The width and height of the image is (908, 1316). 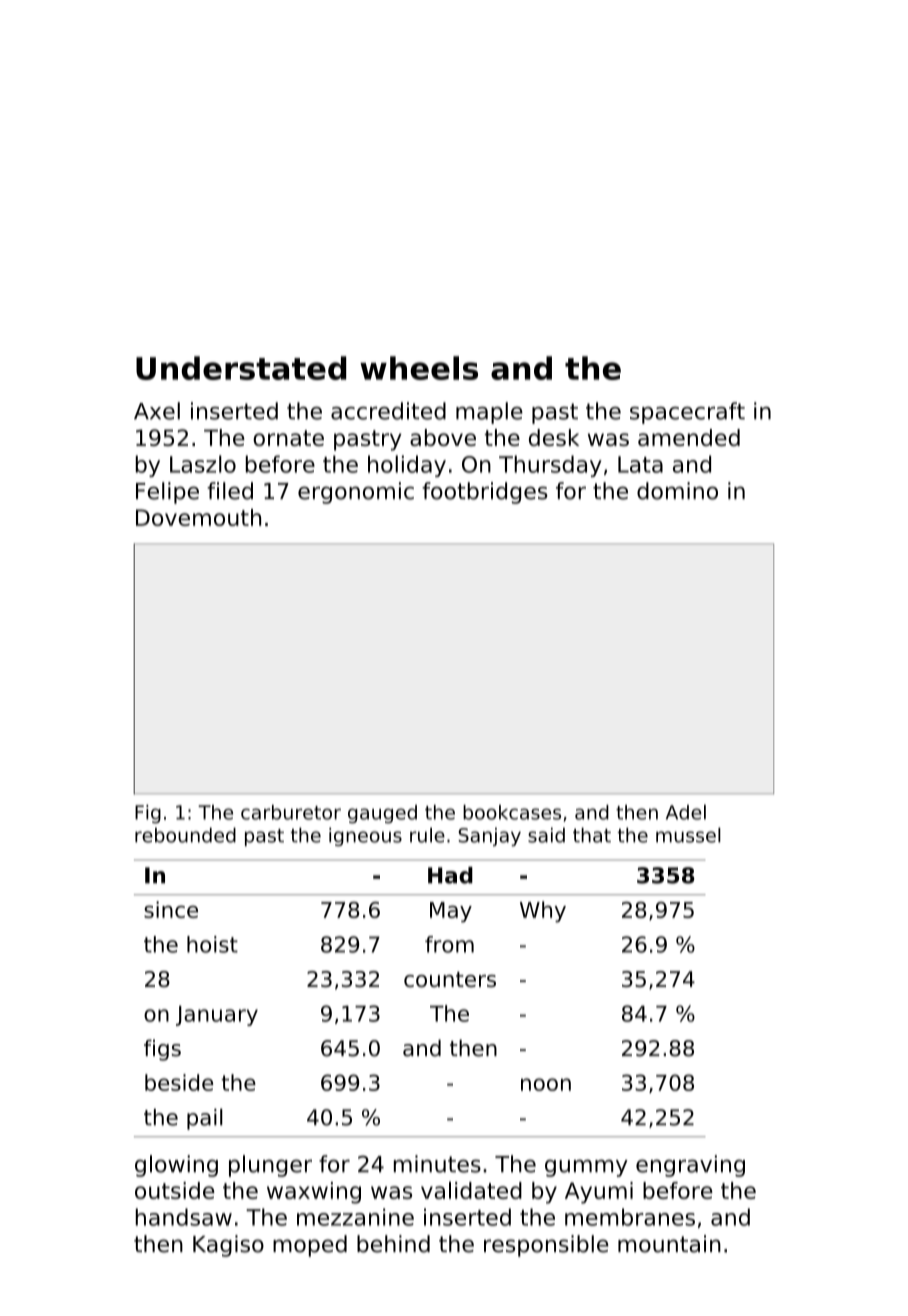 I want to click on engraving, so click(x=690, y=1166).
